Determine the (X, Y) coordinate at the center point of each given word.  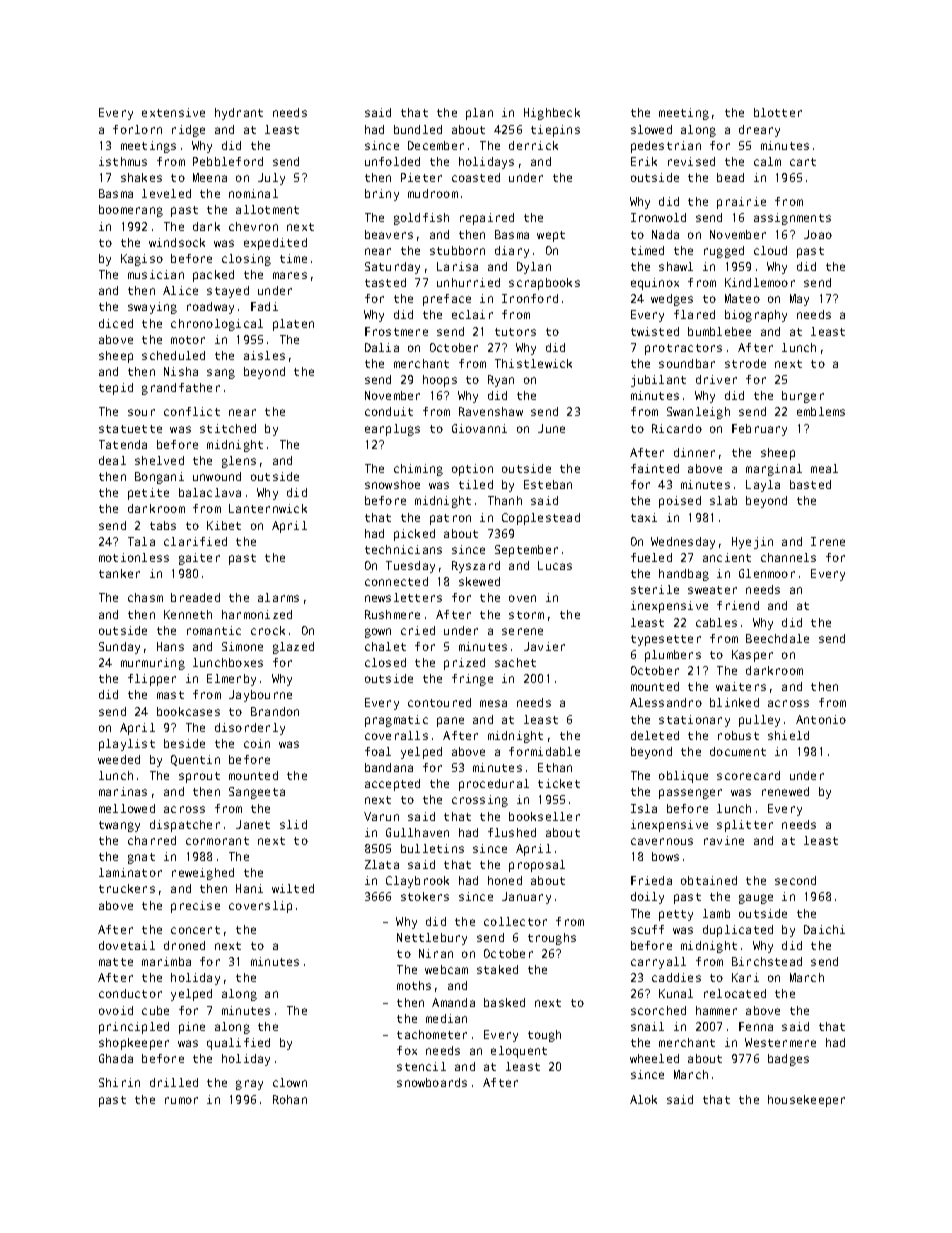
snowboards (432, 1082)
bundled (418, 129)
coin (257, 743)
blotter (778, 112)
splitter (745, 826)
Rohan (290, 1099)
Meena (210, 177)
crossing (480, 801)
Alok (643, 1099)
